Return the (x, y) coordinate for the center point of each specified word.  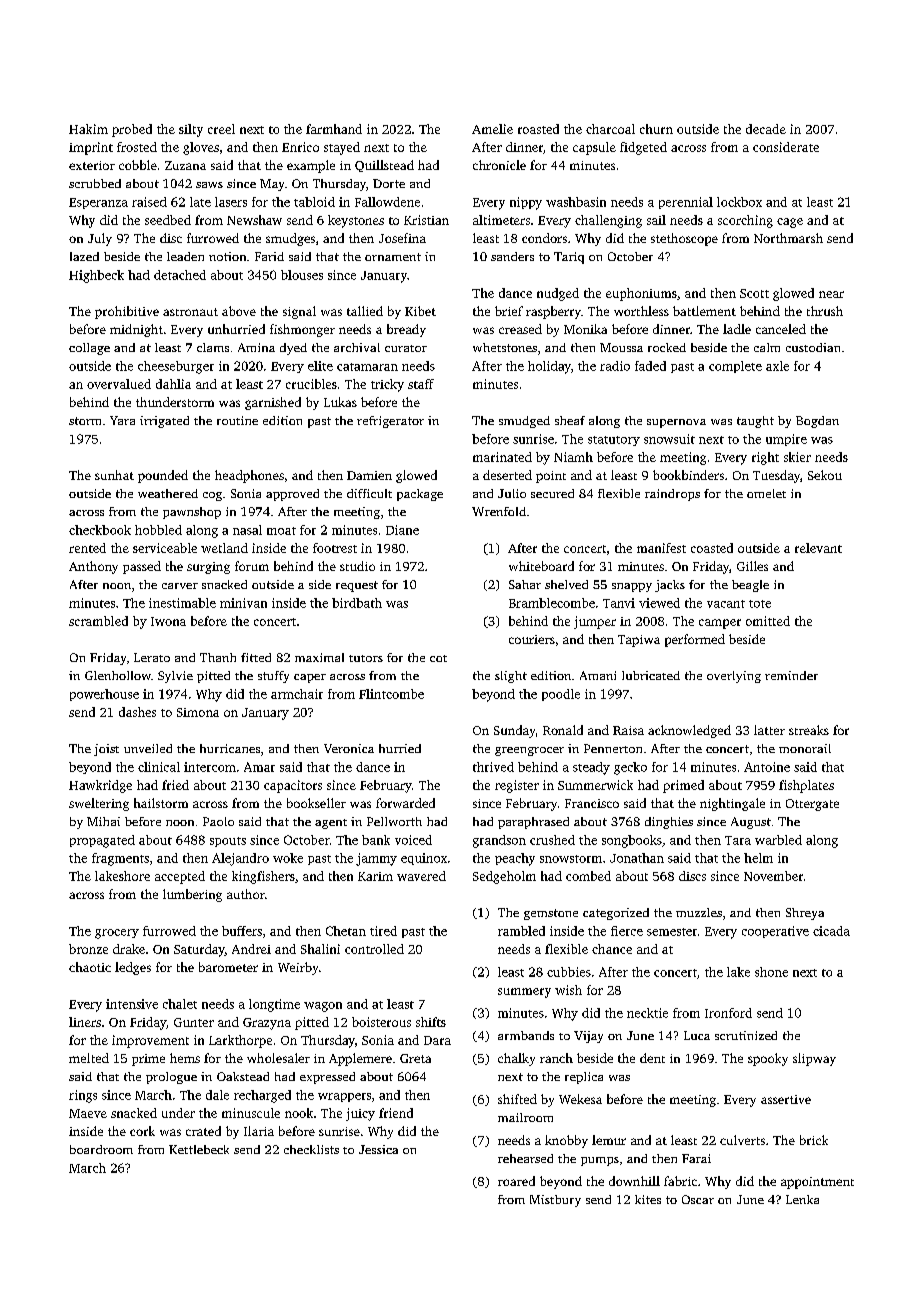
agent (331, 824)
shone (771, 972)
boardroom (101, 1149)
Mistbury (555, 1201)
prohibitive (127, 312)
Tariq (569, 258)
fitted (256, 657)
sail (656, 220)
